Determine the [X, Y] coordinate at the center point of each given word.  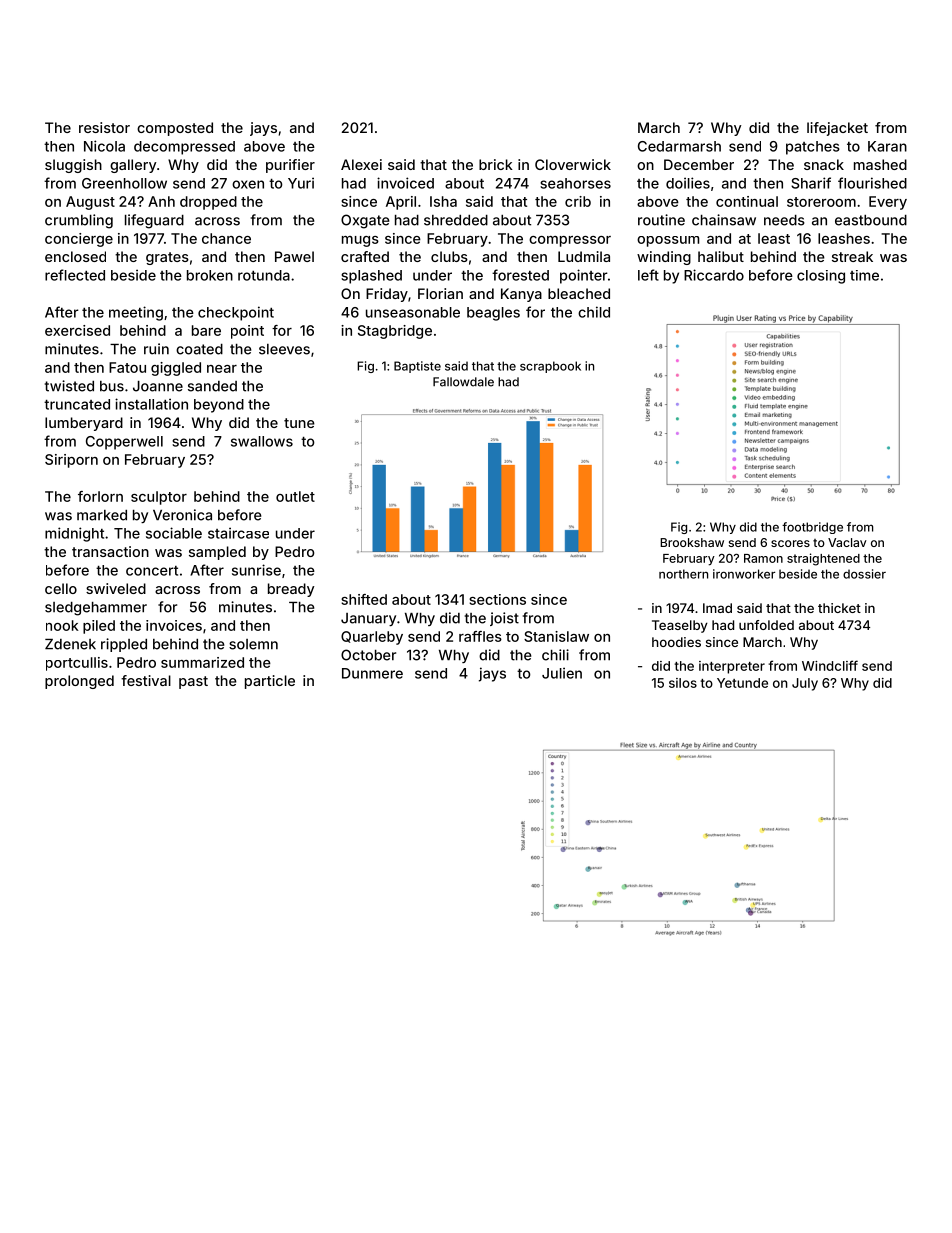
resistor [104, 127]
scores [790, 543]
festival [146, 680]
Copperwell [124, 443]
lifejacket [837, 129]
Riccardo [714, 275]
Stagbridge [395, 332]
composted [175, 129]
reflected [75, 275]
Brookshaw [692, 542]
